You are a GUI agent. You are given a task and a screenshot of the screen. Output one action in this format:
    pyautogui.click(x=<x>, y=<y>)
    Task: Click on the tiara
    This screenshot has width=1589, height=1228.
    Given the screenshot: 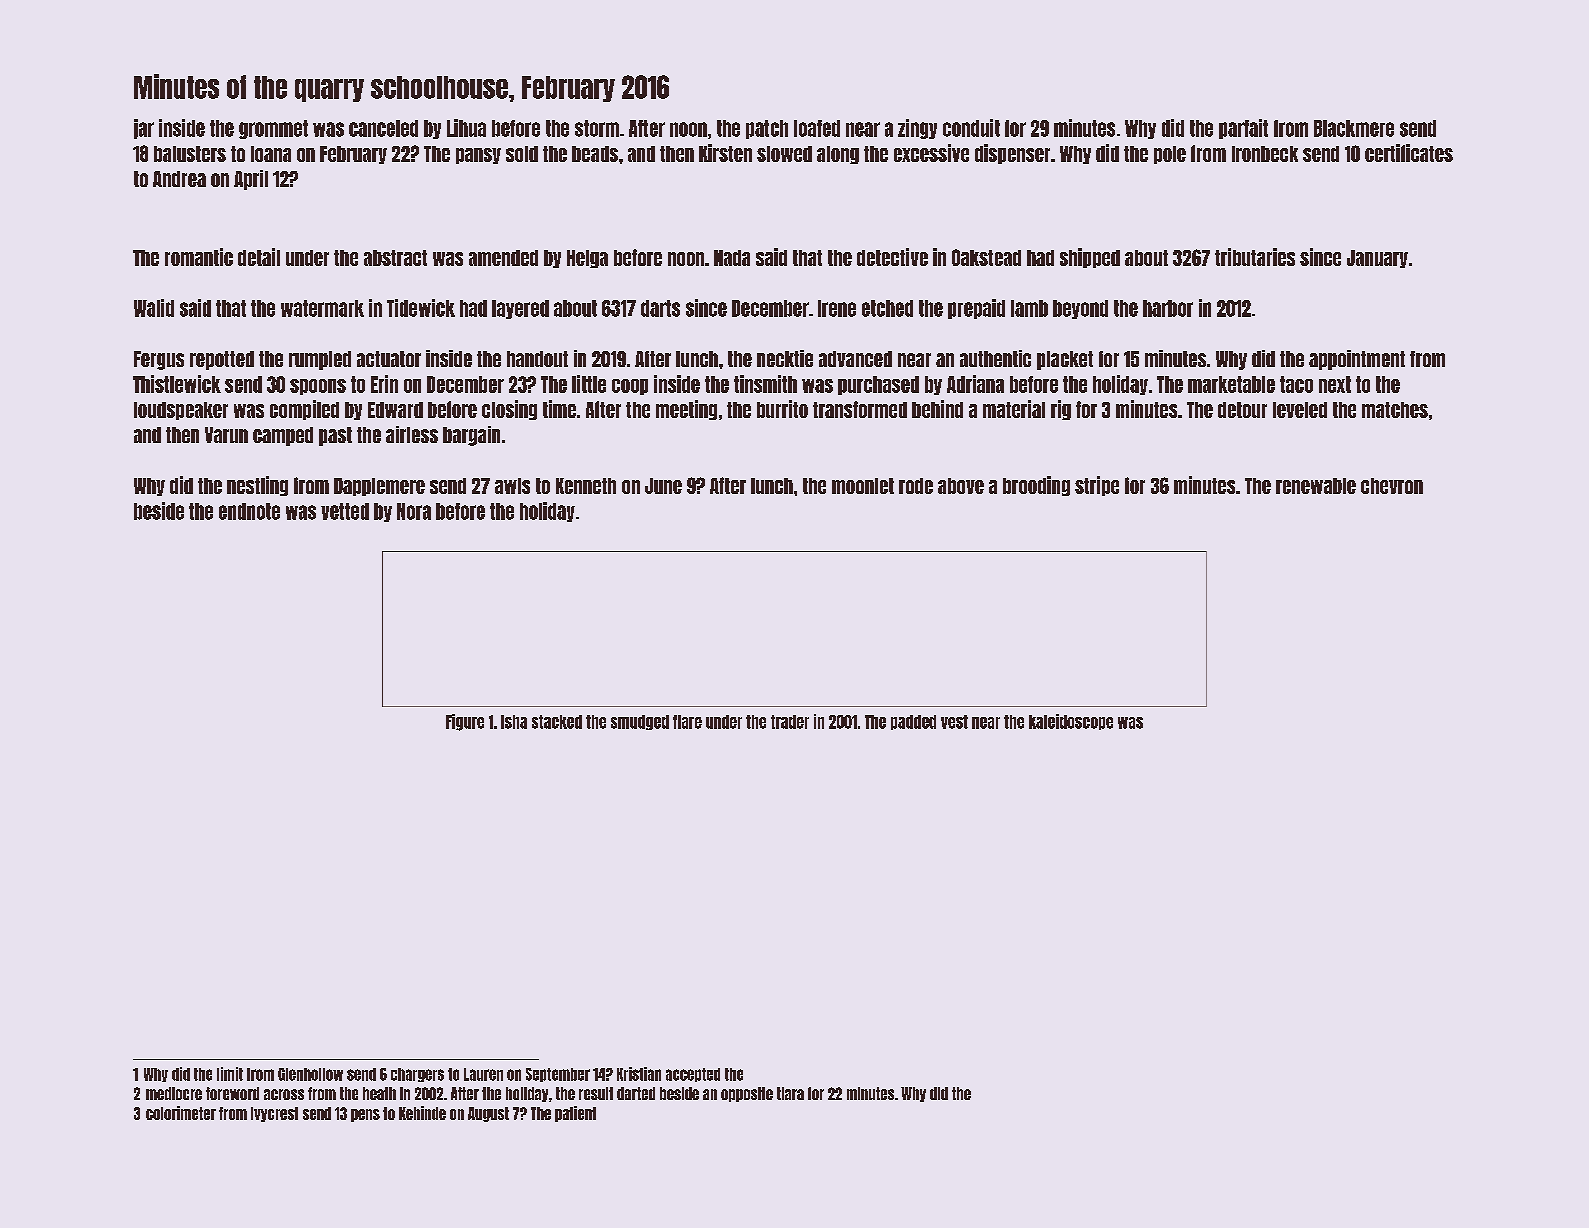 What is the action you would take?
    pyautogui.click(x=790, y=1093)
